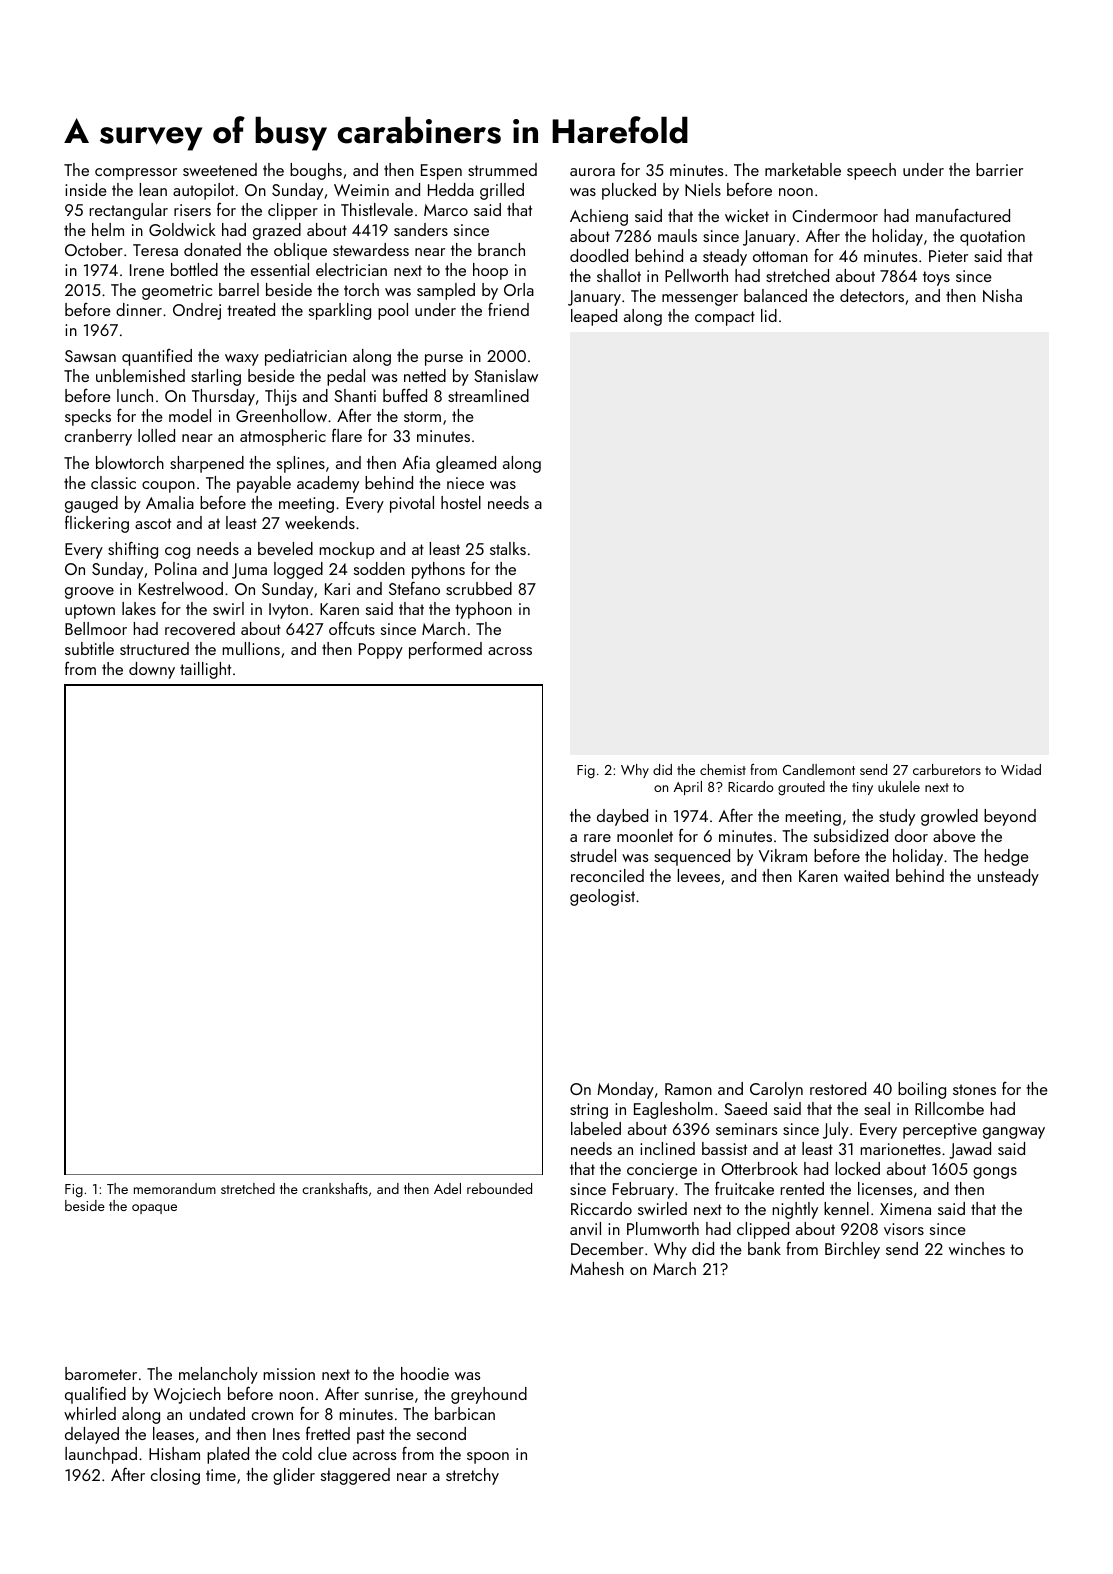 The width and height of the page is (1113, 1574). Describe the element at coordinates (602, 897) in the page. I see `geologist` at that location.
